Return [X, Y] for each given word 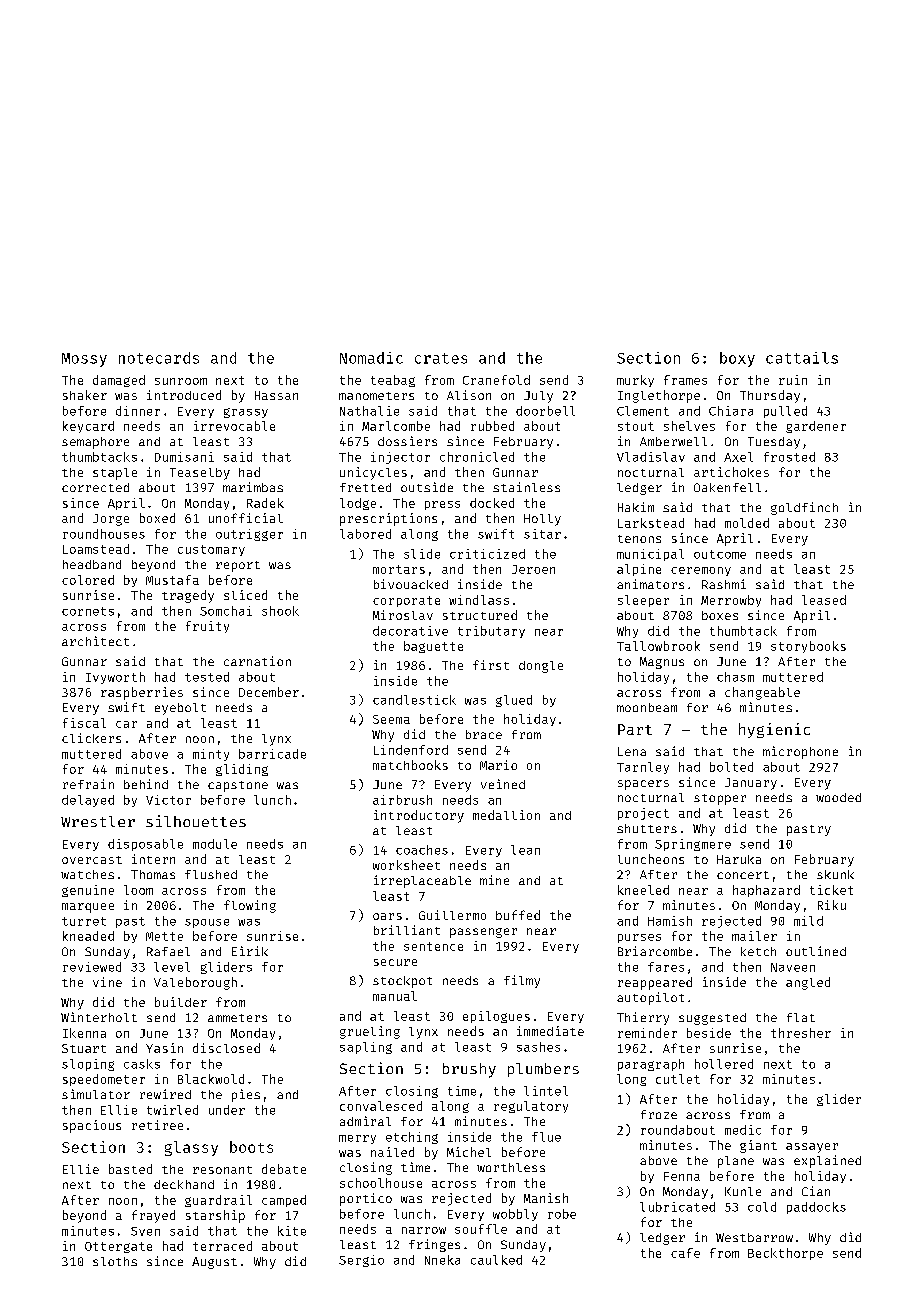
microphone [800, 752]
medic [743, 1130]
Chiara [731, 411]
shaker [85, 395]
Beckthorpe [785, 1254]
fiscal [84, 723]
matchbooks [410, 765]
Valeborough [195, 983]
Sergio [361, 1261]
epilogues [496, 1017]
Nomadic [371, 358]
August [214, 1263]
